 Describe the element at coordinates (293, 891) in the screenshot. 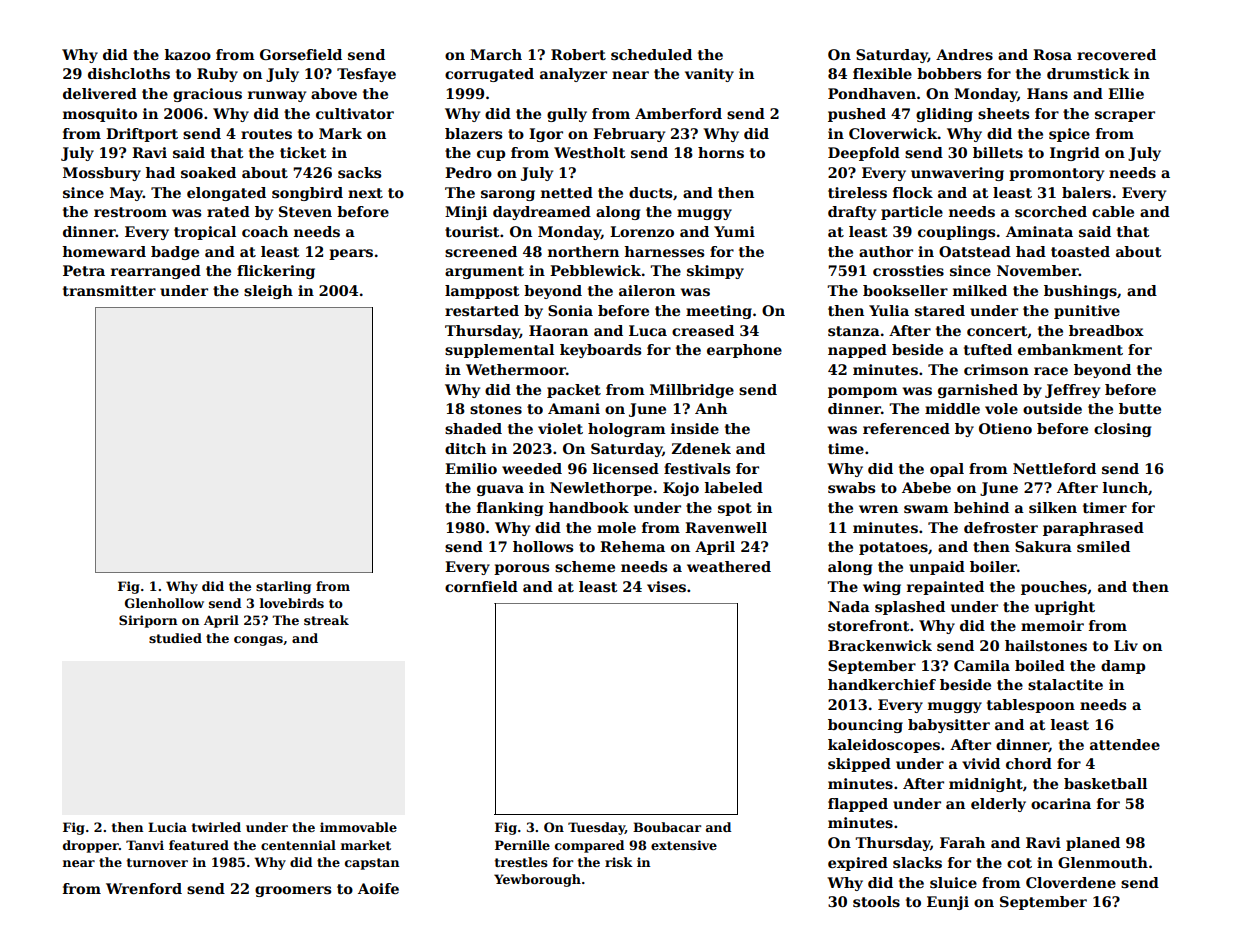

I see `groomers` at that location.
